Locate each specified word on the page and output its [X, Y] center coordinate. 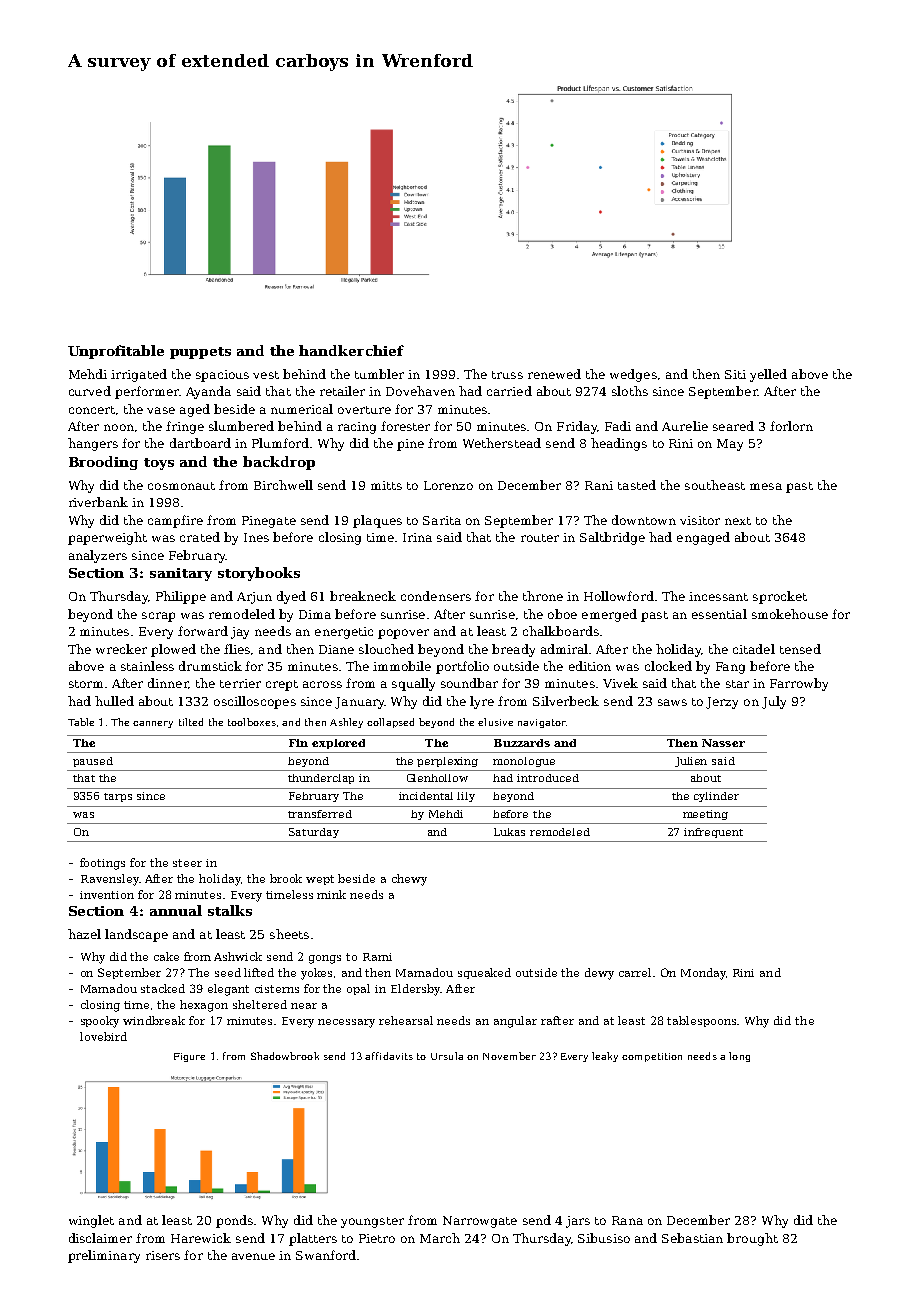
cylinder [716, 797]
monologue [524, 762]
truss [507, 375]
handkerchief [351, 350]
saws [672, 702]
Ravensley [110, 880]
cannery [153, 724]
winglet [91, 1221]
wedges [633, 375]
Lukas [509, 832]
